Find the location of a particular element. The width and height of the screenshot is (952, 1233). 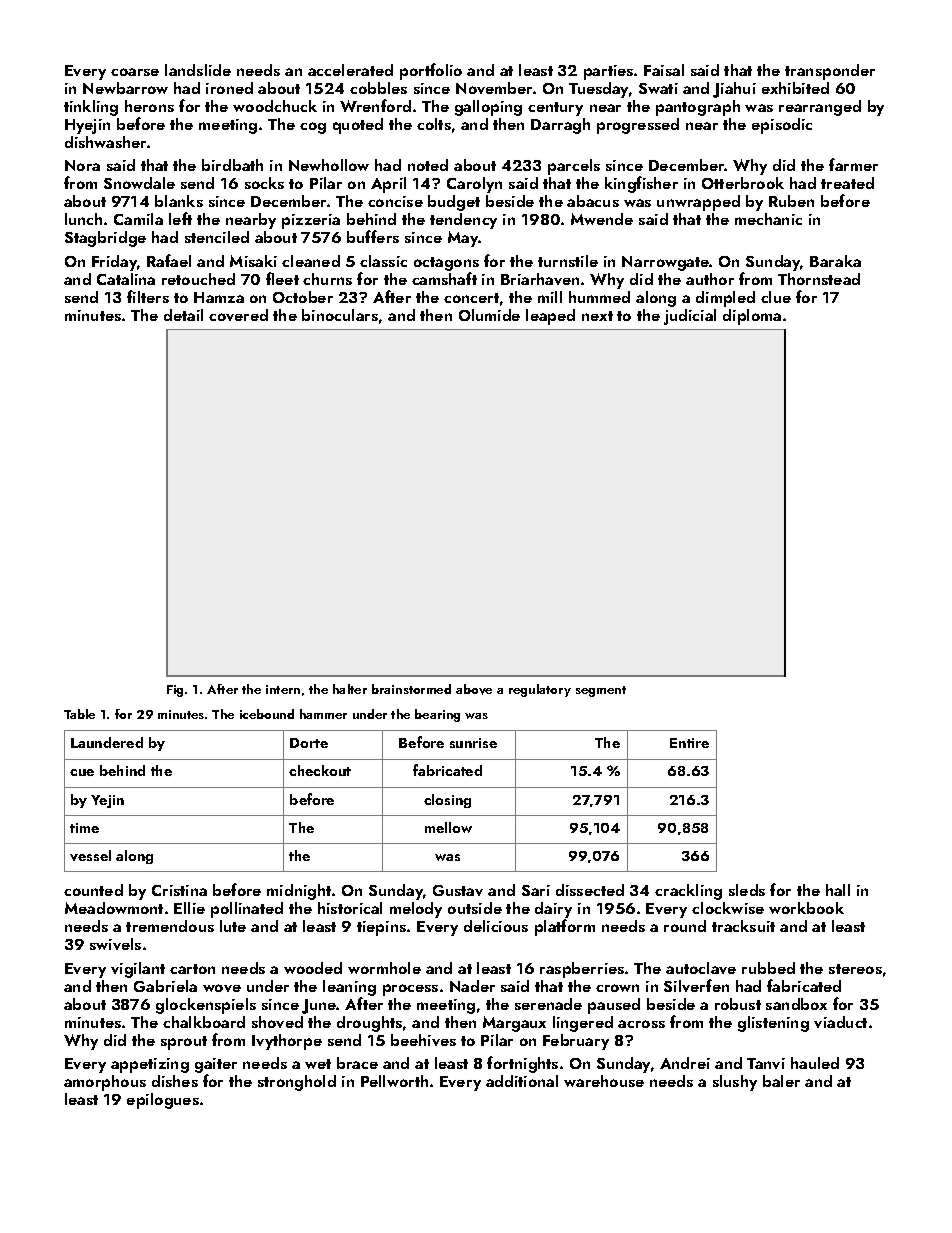

checkout is located at coordinates (320, 770).
